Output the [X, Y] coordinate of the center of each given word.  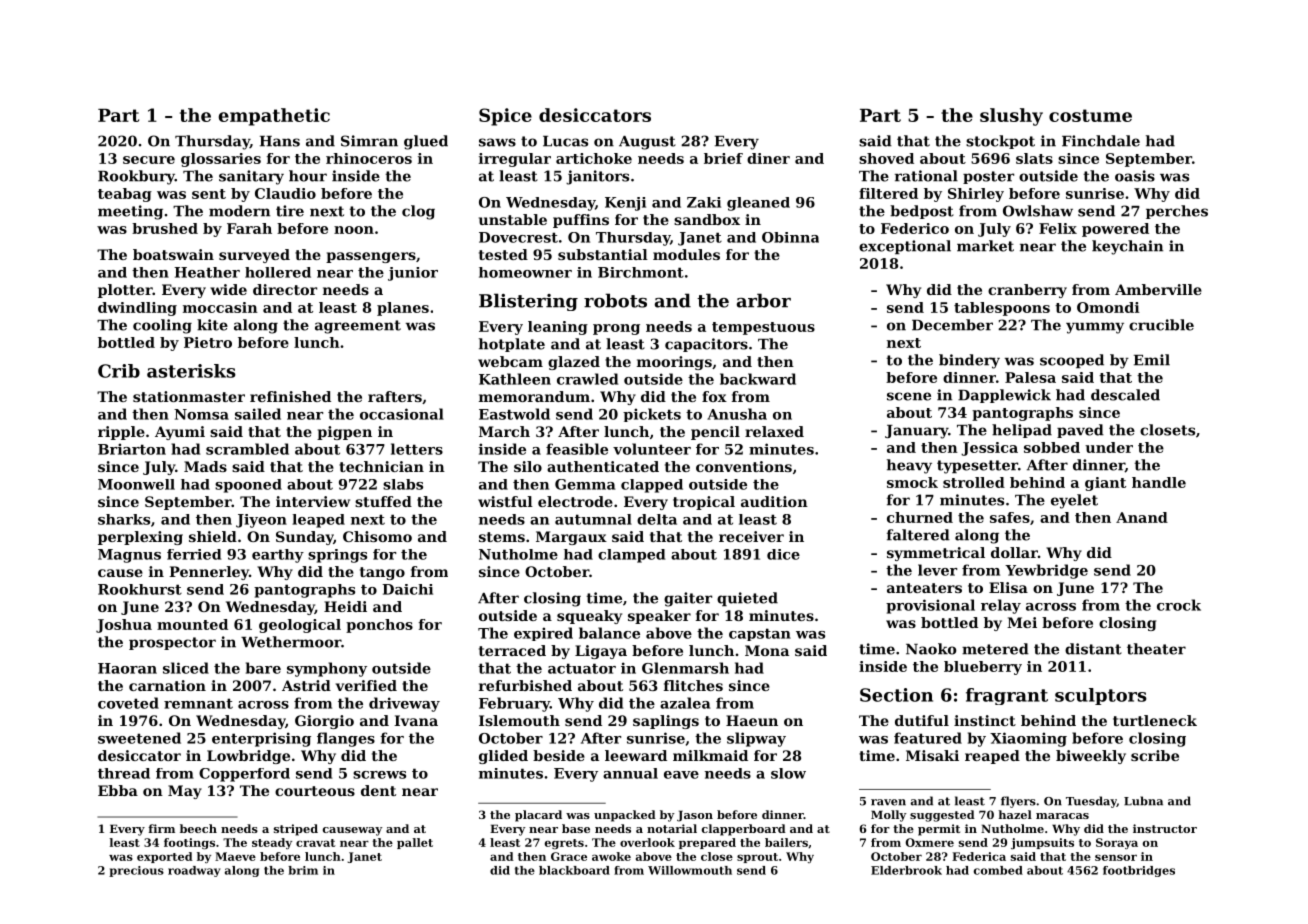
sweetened [139, 738]
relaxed [774, 431]
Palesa [1030, 377]
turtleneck [1155, 720]
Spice [505, 117]
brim [303, 870]
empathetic [274, 117]
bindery [969, 361]
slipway [756, 739]
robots [615, 300]
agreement [358, 327]
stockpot [1000, 142]
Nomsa [201, 414]
